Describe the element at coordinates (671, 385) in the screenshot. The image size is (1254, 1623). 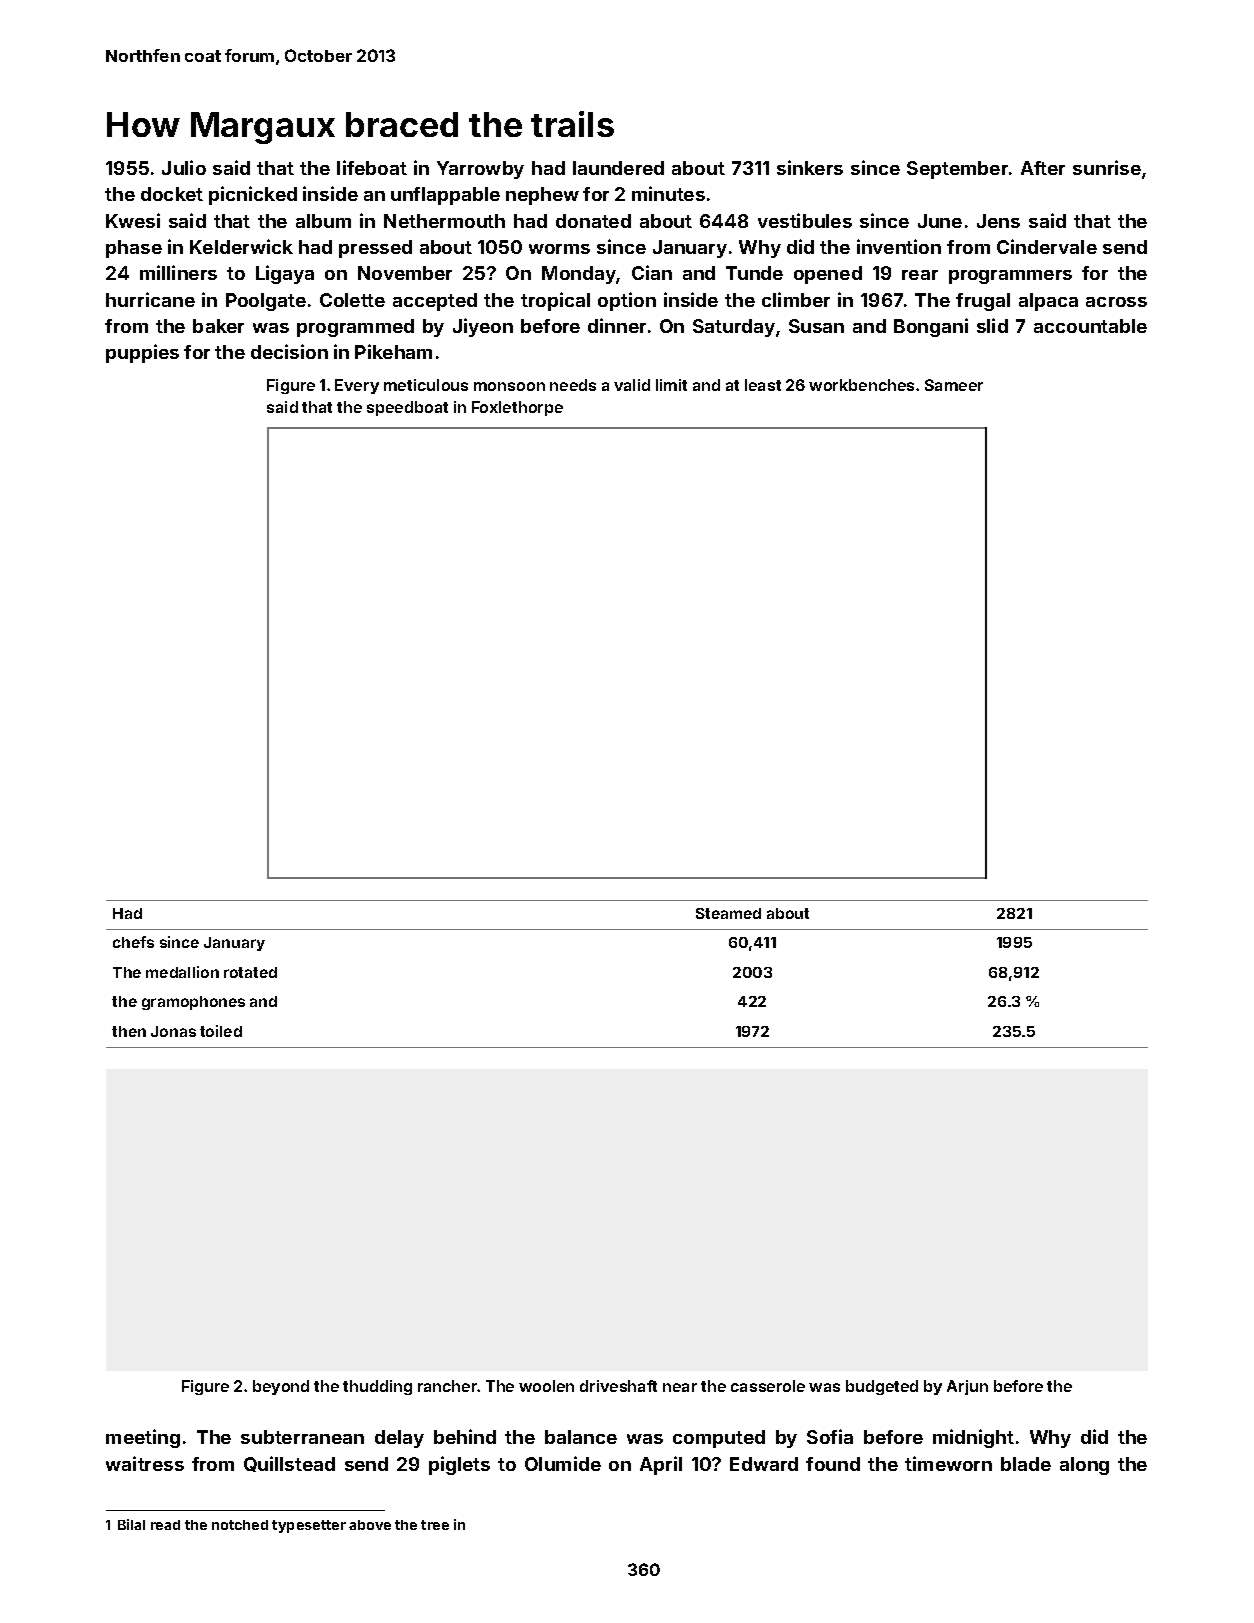
I see `limit` at that location.
